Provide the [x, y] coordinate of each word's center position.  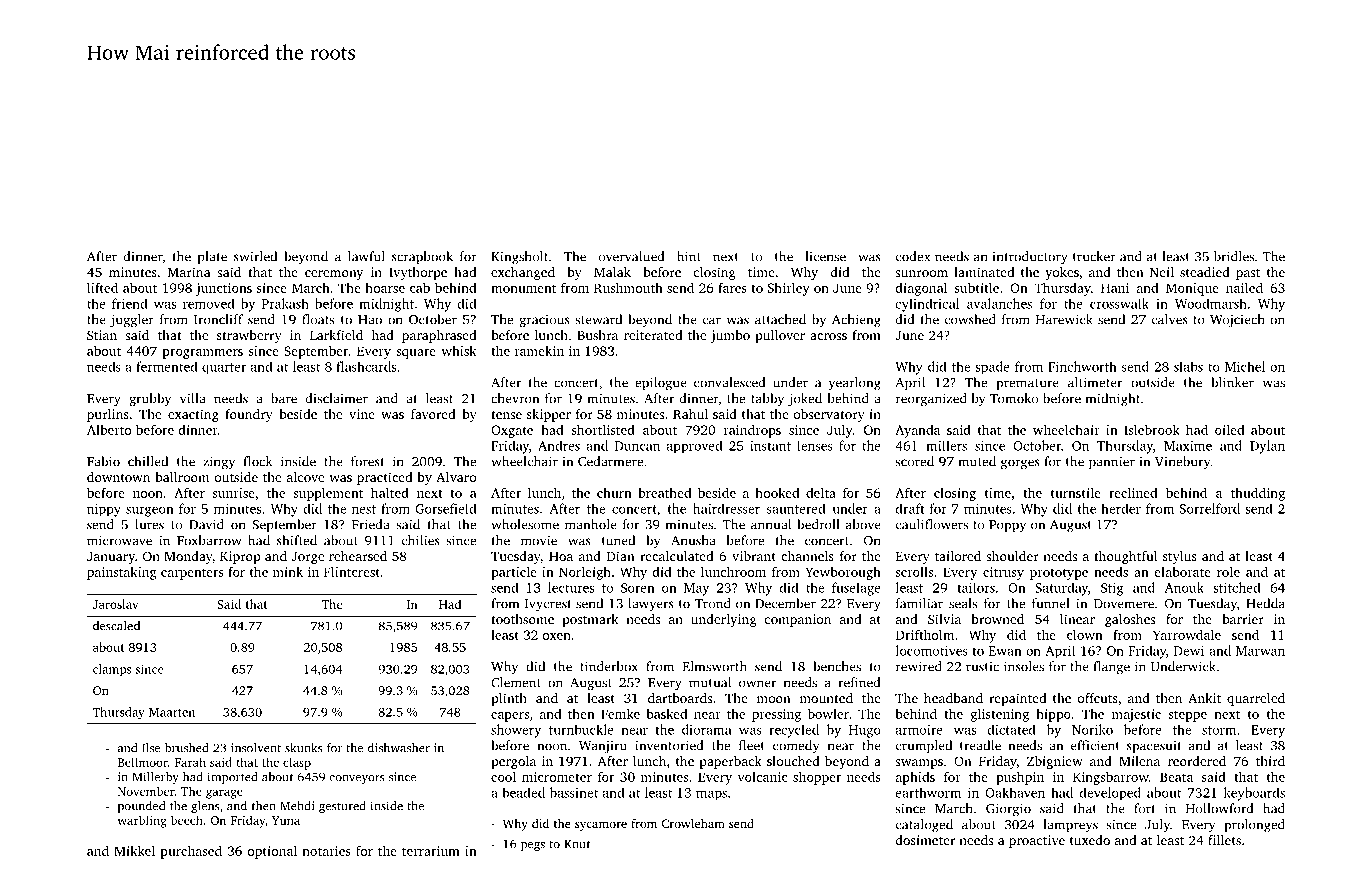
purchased [191, 852]
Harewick [1064, 319]
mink [288, 572]
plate [212, 257]
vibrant [754, 556]
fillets [1224, 840]
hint [689, 256]
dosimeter [925, 840]
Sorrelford [1210, 508]
